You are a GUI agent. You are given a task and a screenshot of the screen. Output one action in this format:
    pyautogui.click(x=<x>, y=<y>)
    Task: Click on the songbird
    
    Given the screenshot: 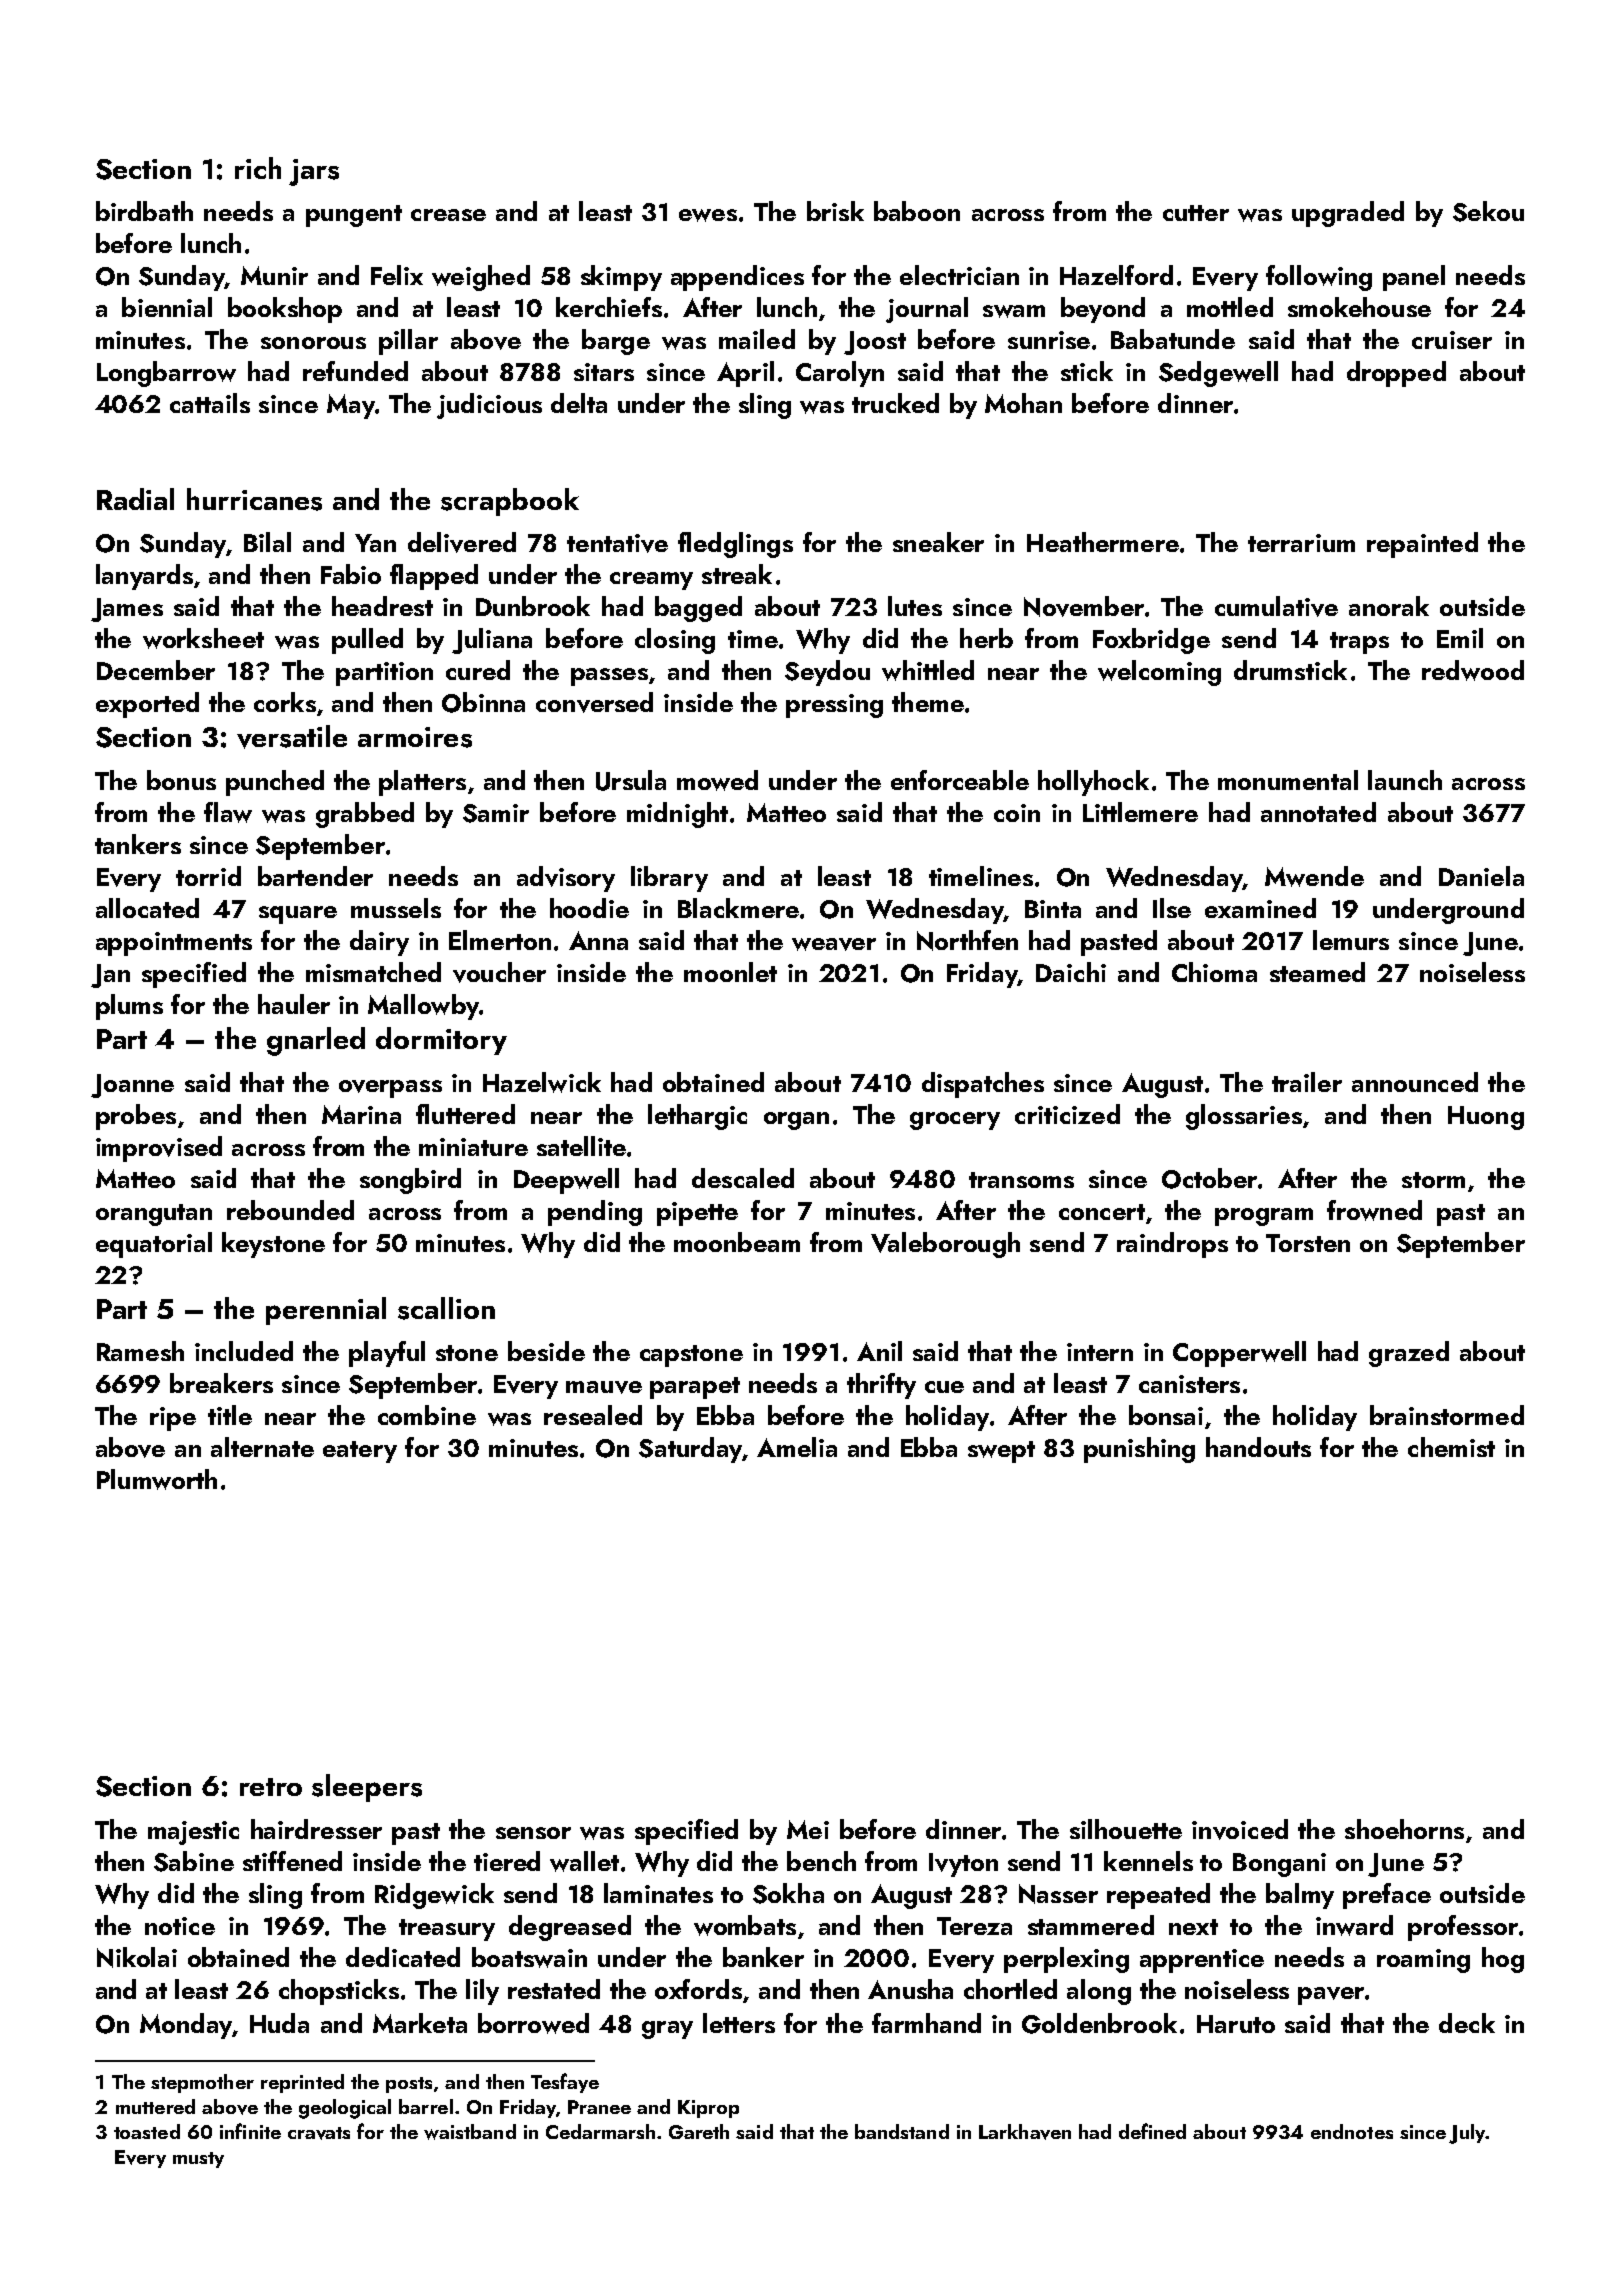 What is the action you would take?
    pyautogui.click(x=410, y=1181)
